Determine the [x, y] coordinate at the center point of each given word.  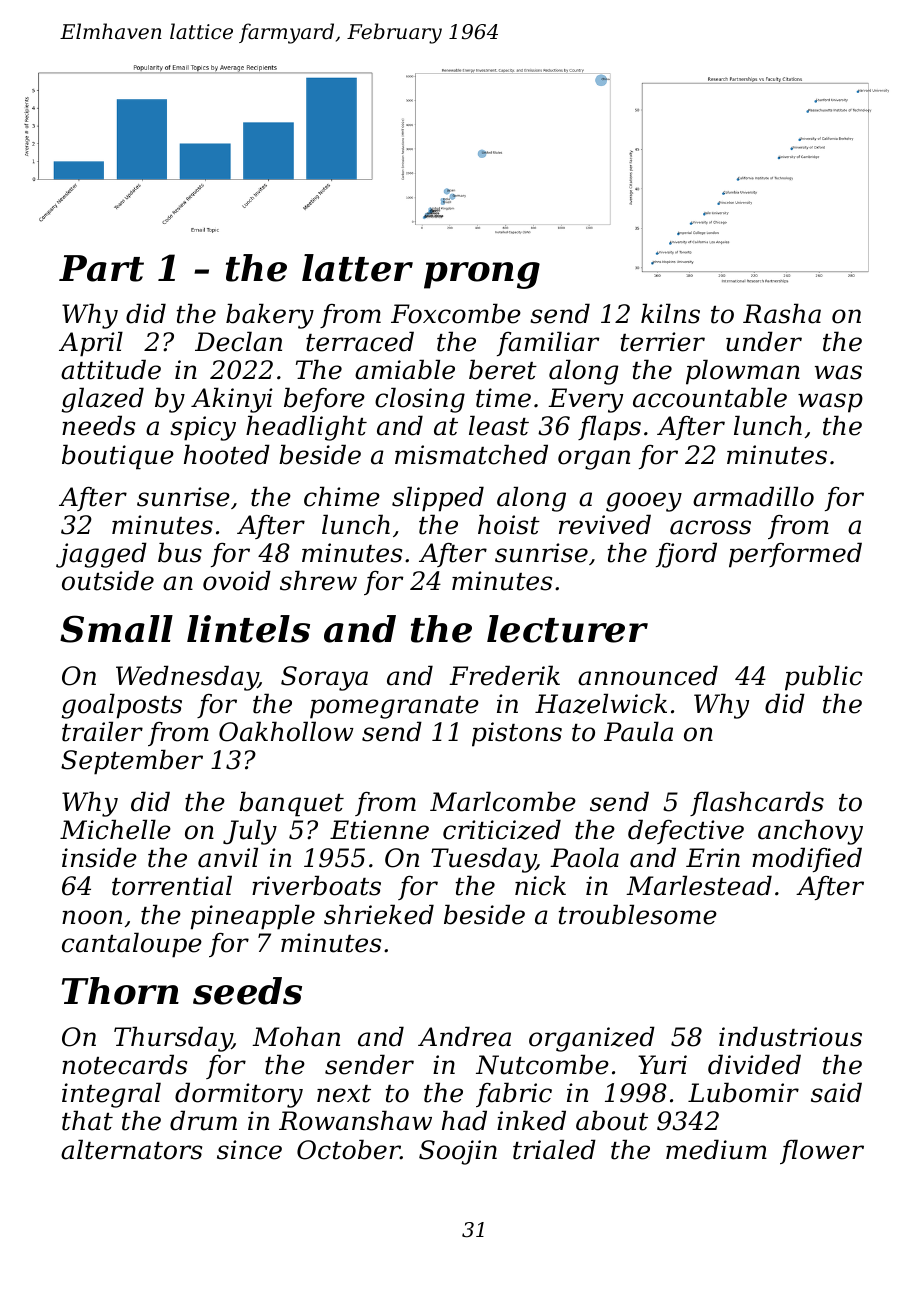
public [824, 678]
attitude [111, 369]
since [249, 1150]
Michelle [115, 829]
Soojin [458, 1152]
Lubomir [743, 1092]
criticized [502, 829]
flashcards [757, 803]
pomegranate [394, 707]
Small [116, 629]
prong [482, 275]
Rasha [782, 313]
